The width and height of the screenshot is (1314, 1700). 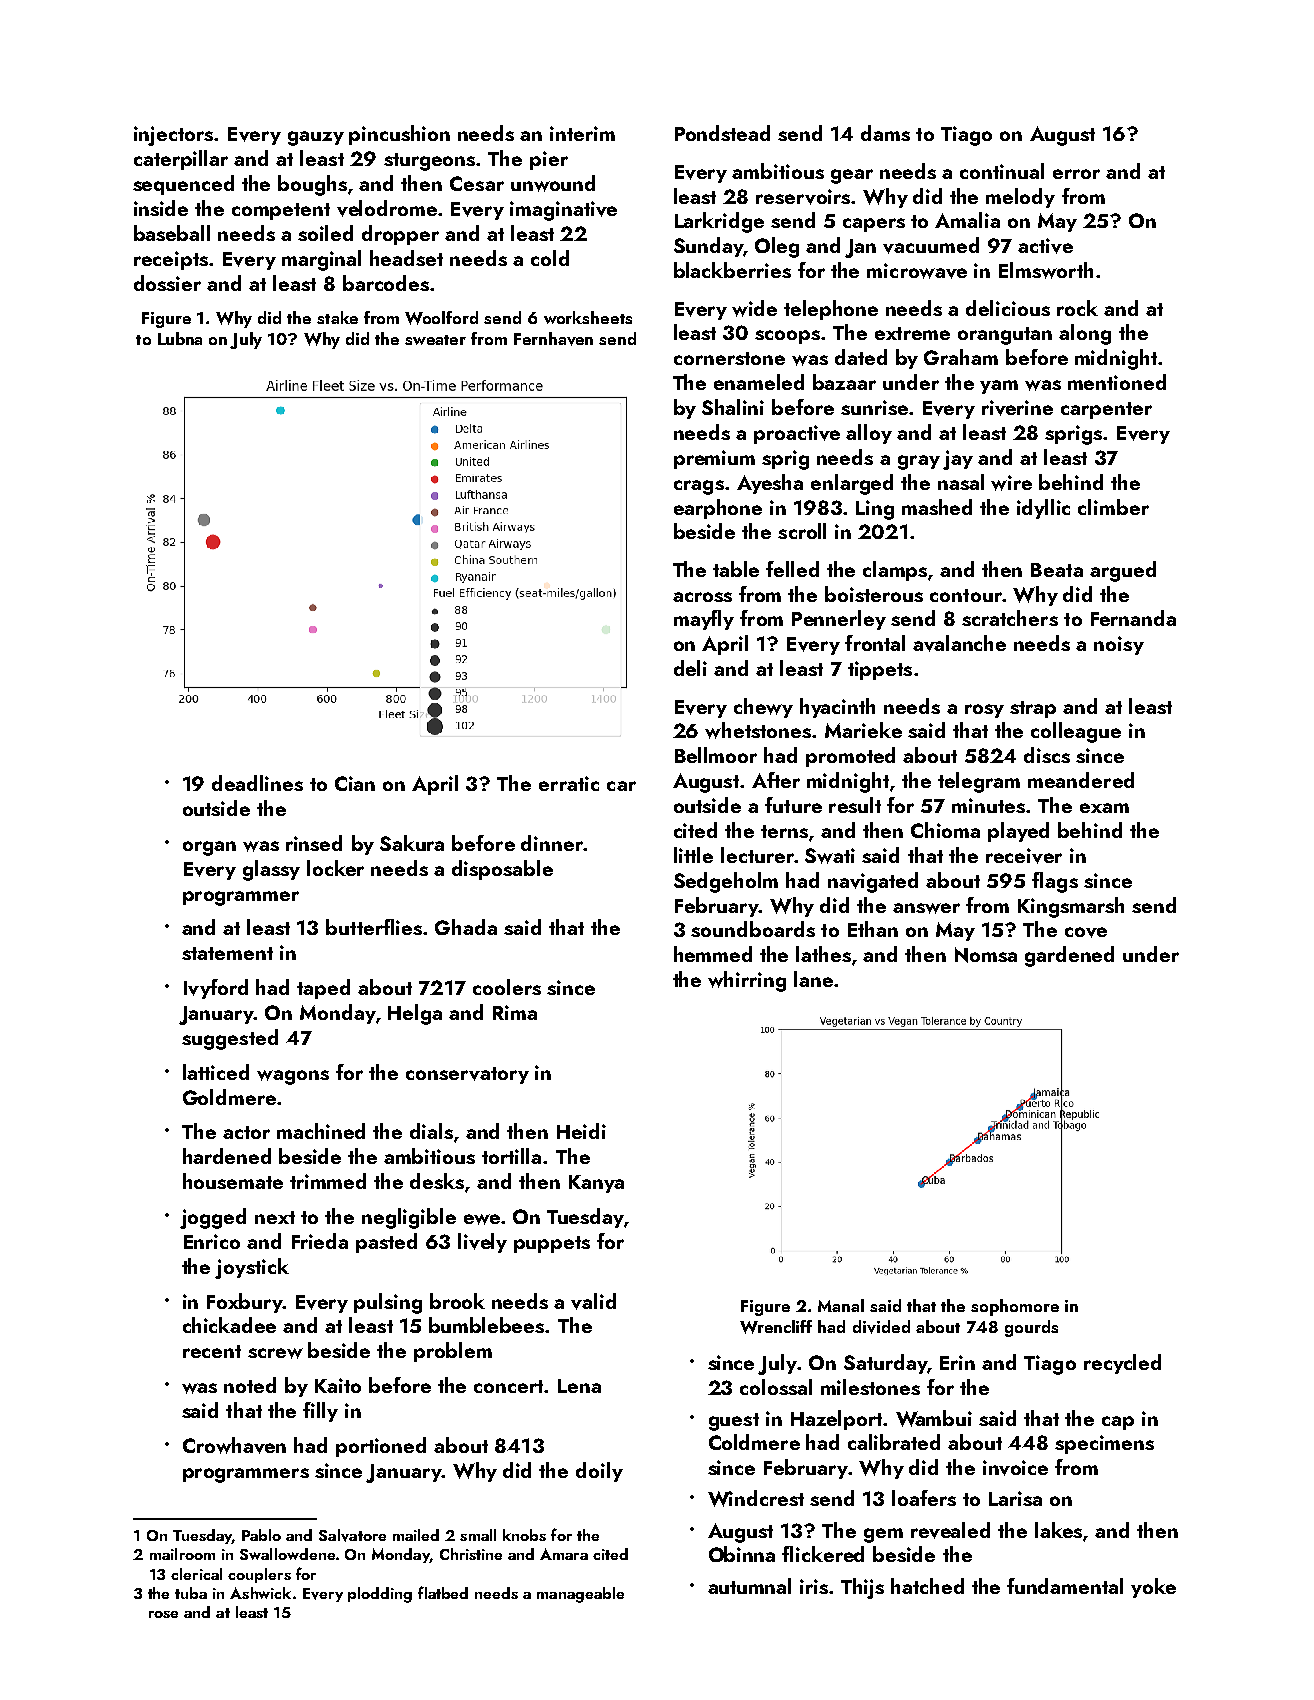 I want to click on recycled, so click(x=1122, y=1364).
